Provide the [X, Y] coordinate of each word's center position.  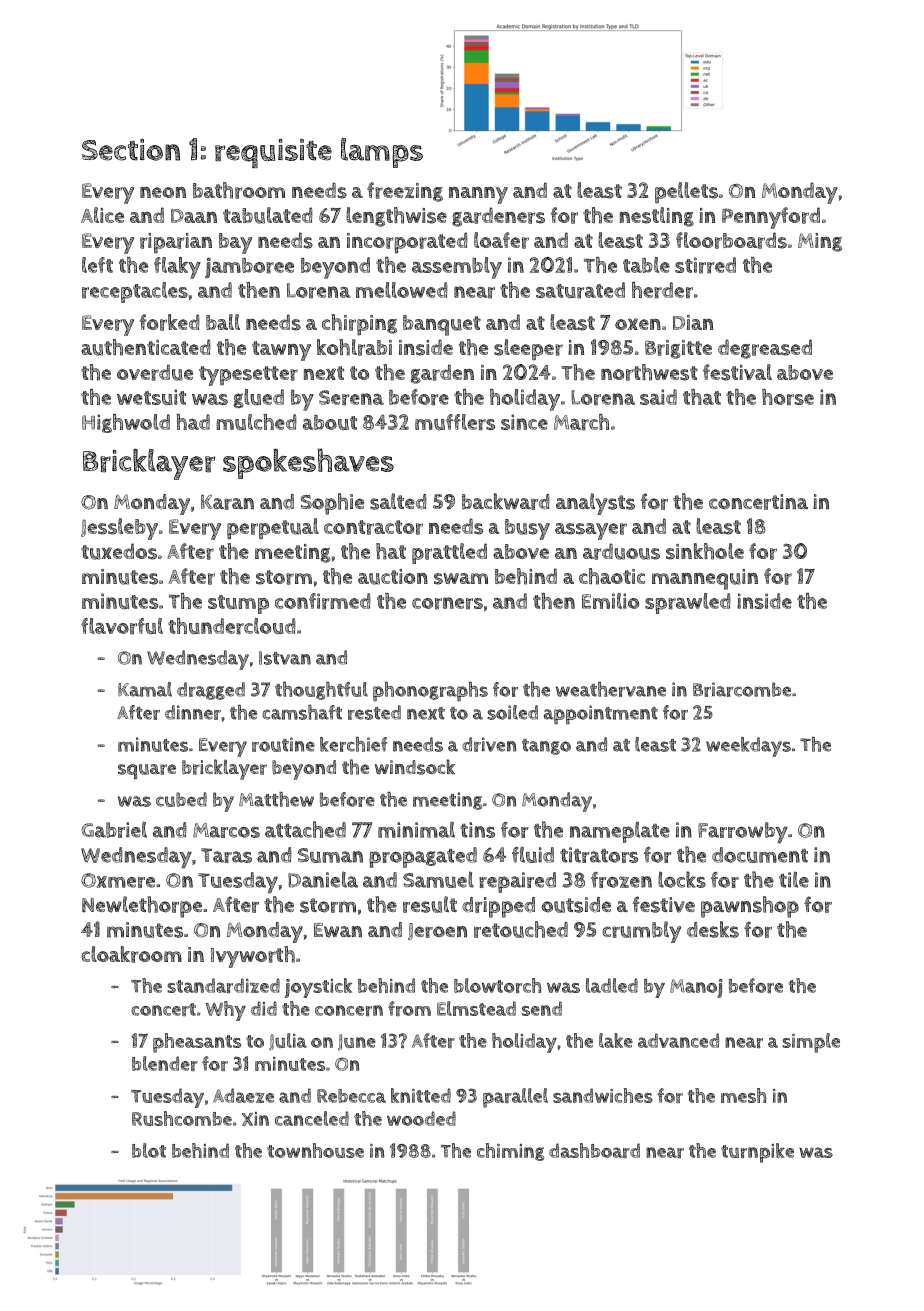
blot [149, 1150]
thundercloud [232, 626]
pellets [686, 193]
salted [398, 501]
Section [131, 150]
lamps [382, 153]
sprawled [688, 603]
